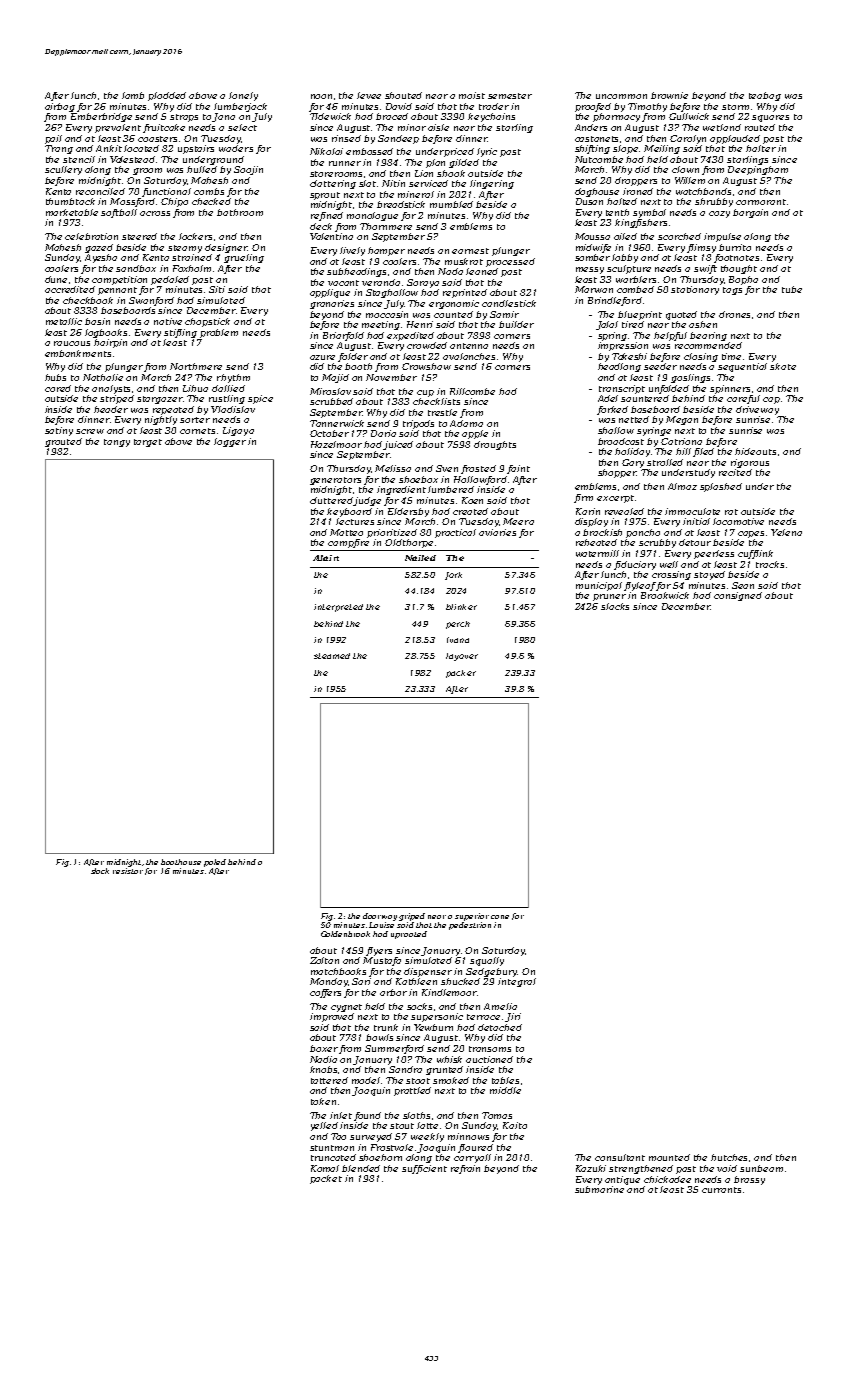 This screenshot has width=849, height=1400. I want to click on refrain, so click(465, 1169).
